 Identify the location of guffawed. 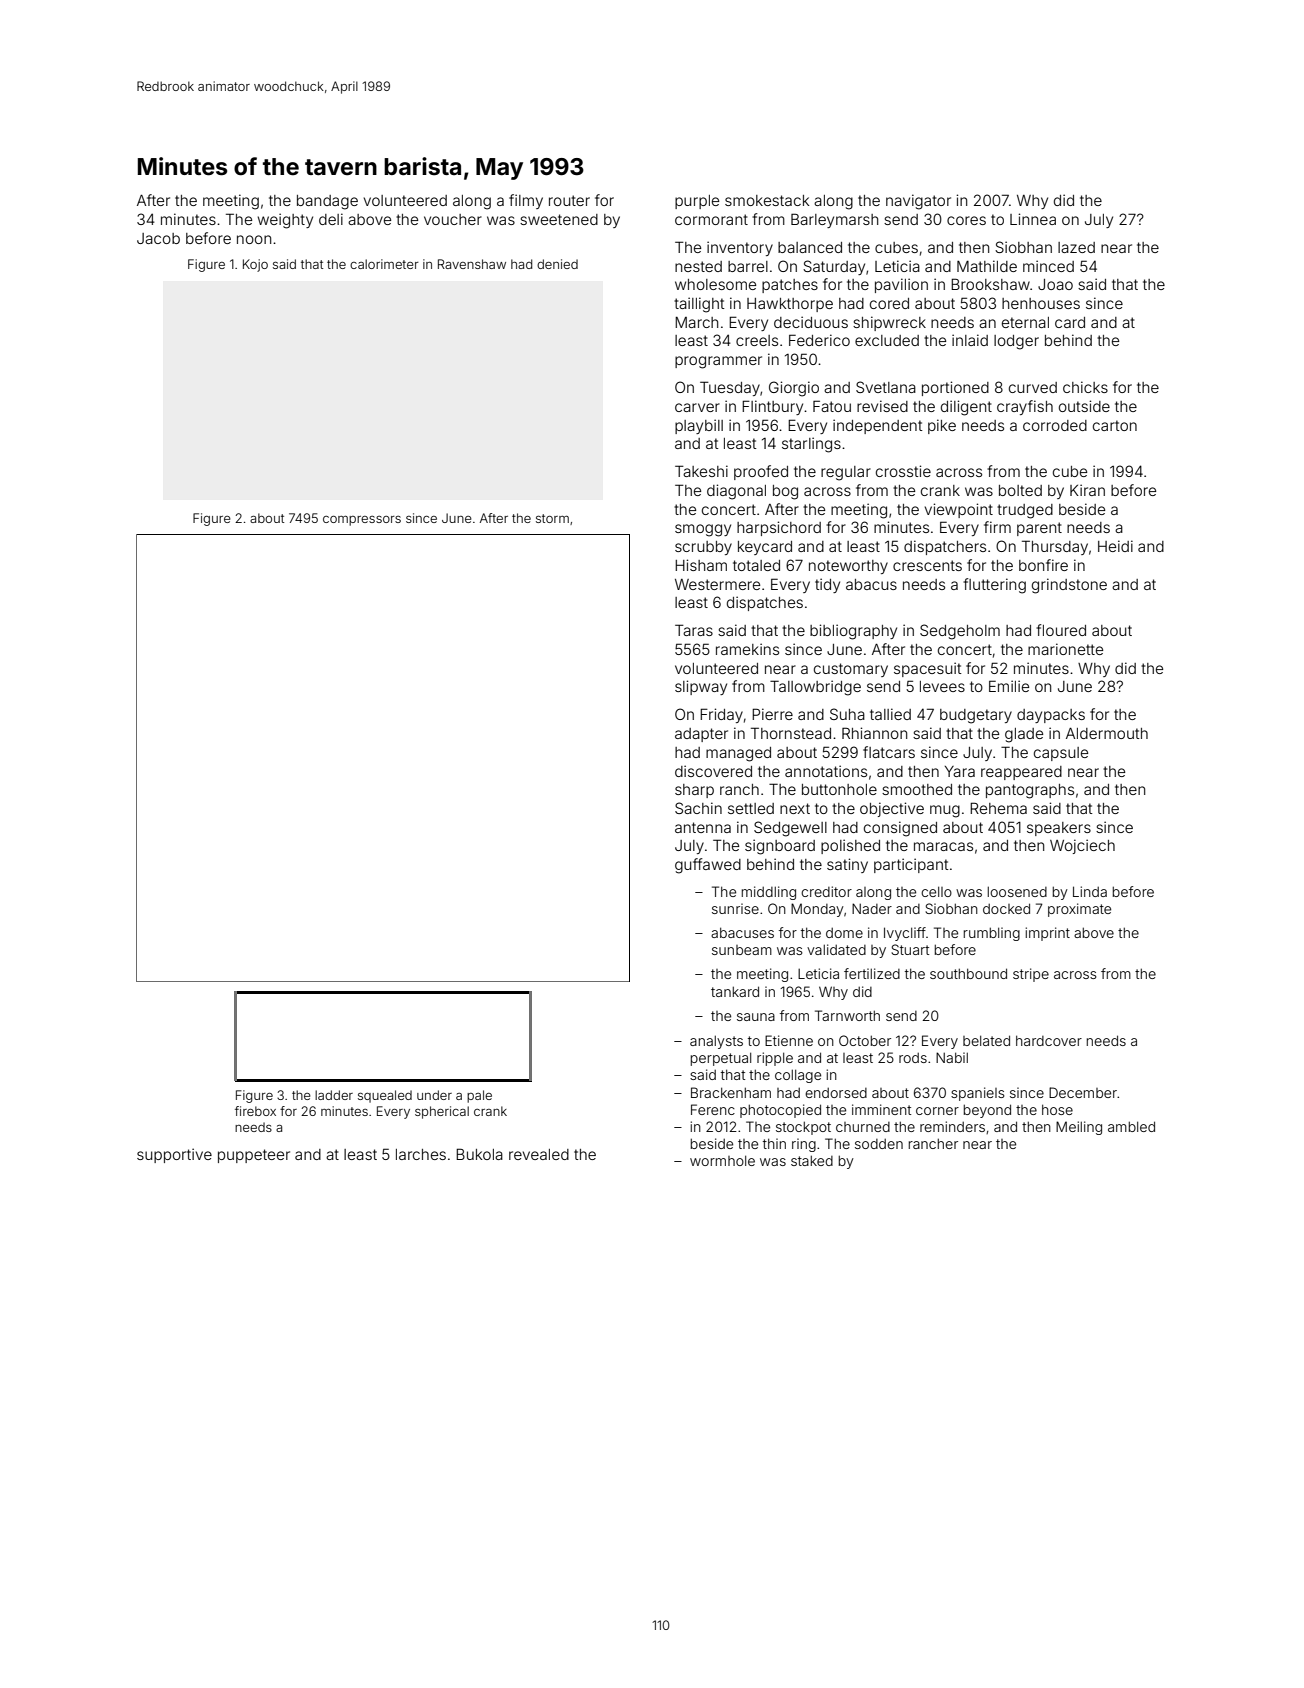
(708, 866).
